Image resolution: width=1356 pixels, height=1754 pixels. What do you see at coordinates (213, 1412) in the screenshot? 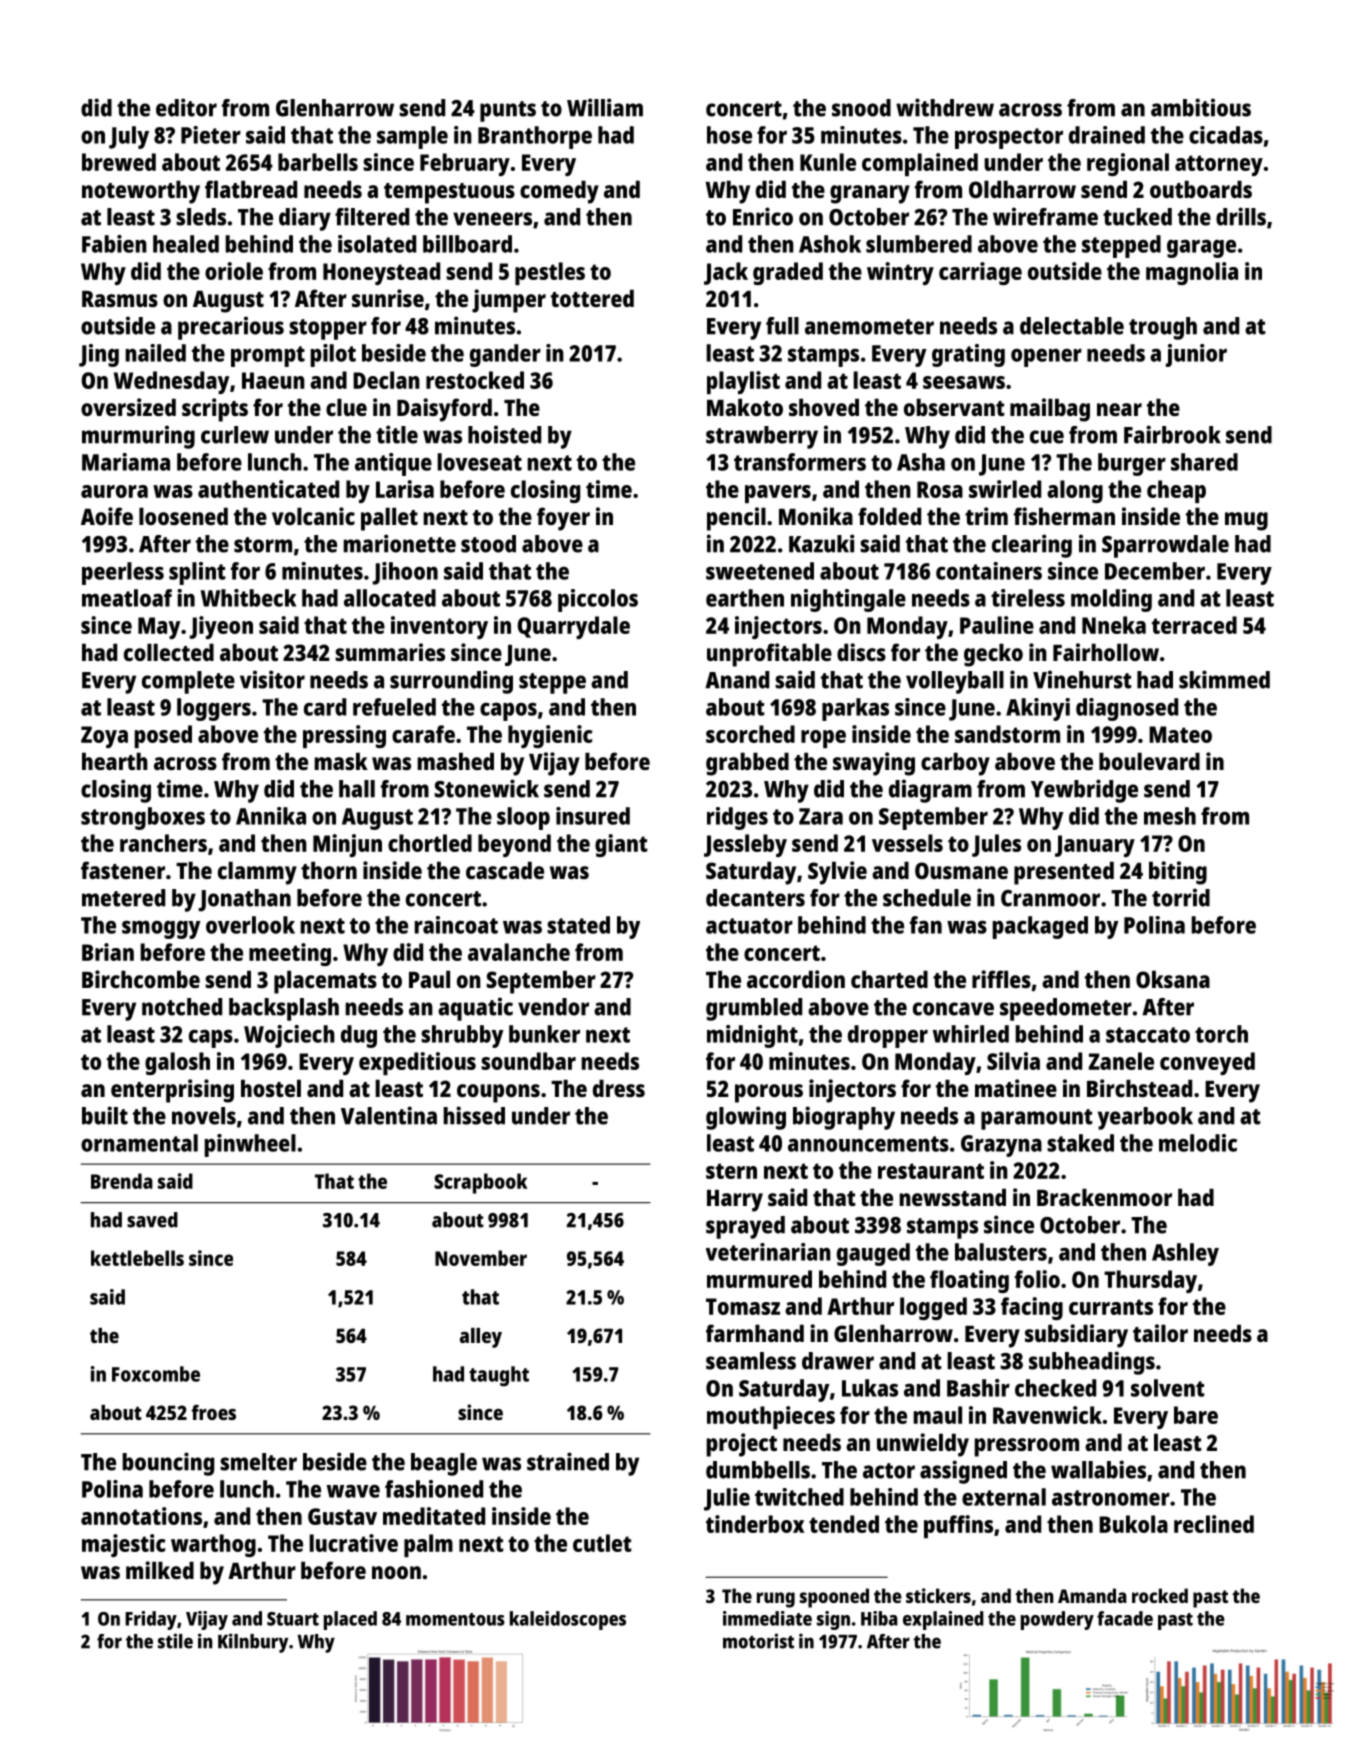
I see `froes` at bounding box center [213, 1412].
